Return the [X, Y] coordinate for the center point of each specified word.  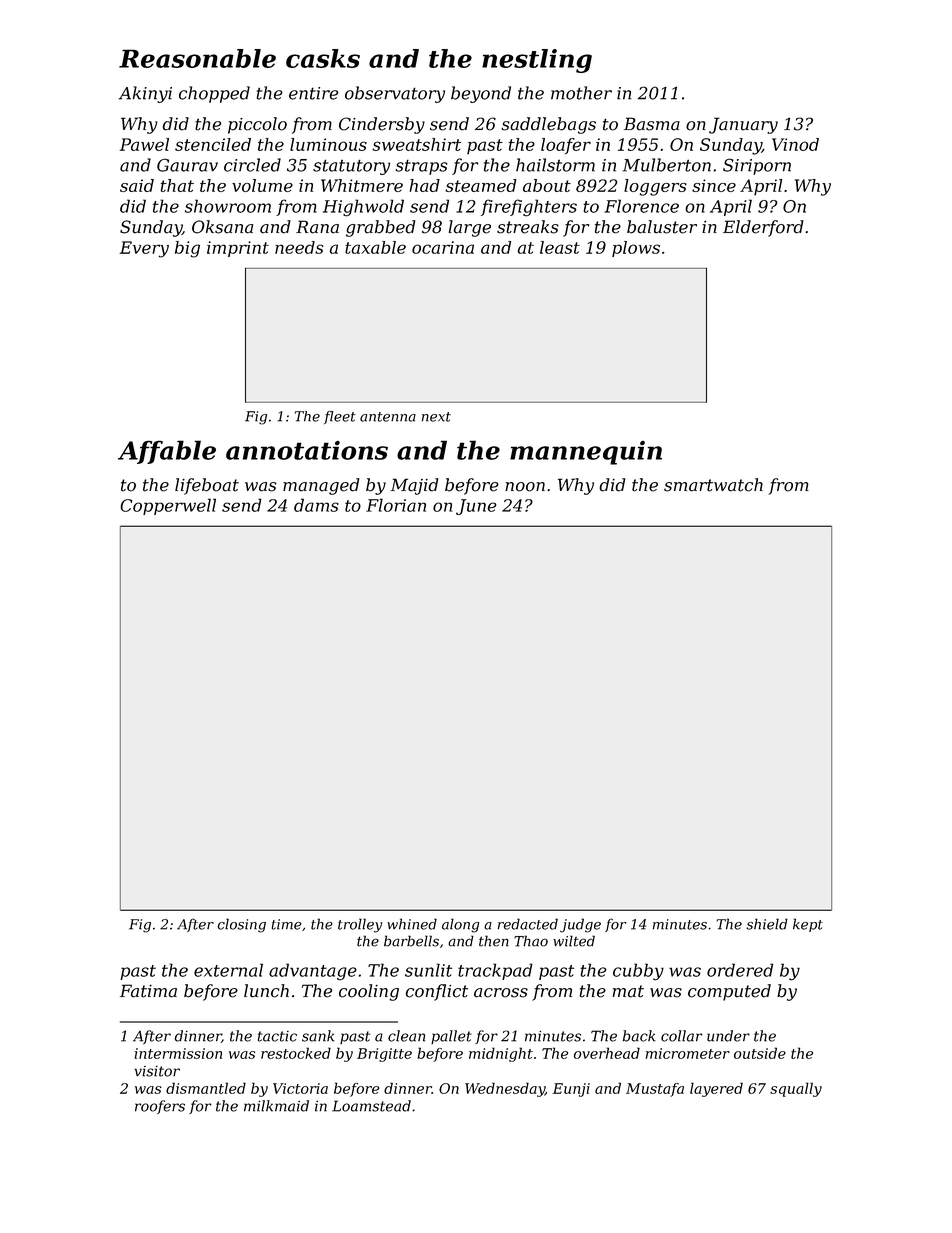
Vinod [795, 144]
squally [796, 1089]
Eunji [571, 1090]
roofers [160, 1107]
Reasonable [197, 58]
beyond [481, 94]
